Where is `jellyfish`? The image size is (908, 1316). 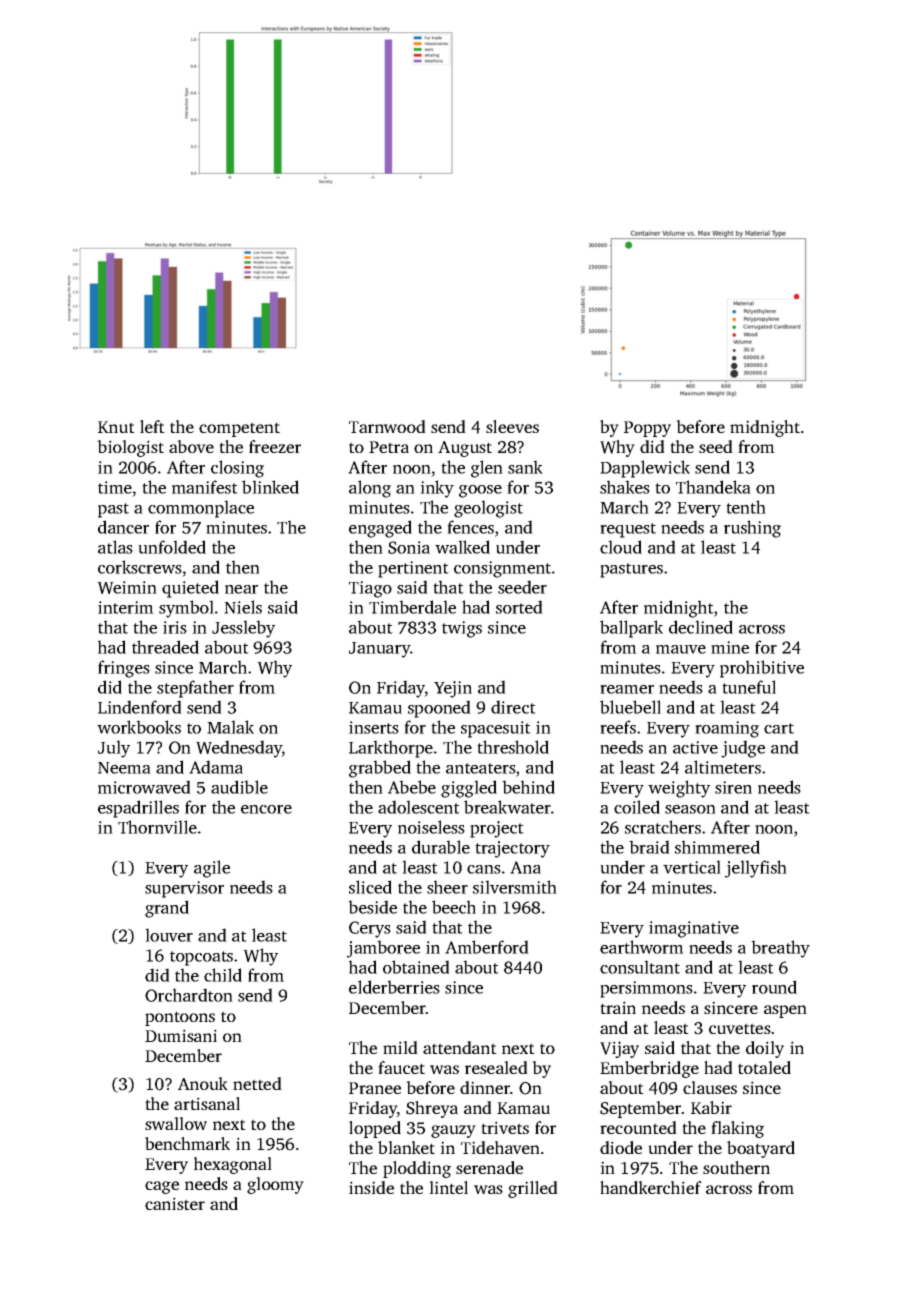 jellyfish is located at coordinates (756, 869).
